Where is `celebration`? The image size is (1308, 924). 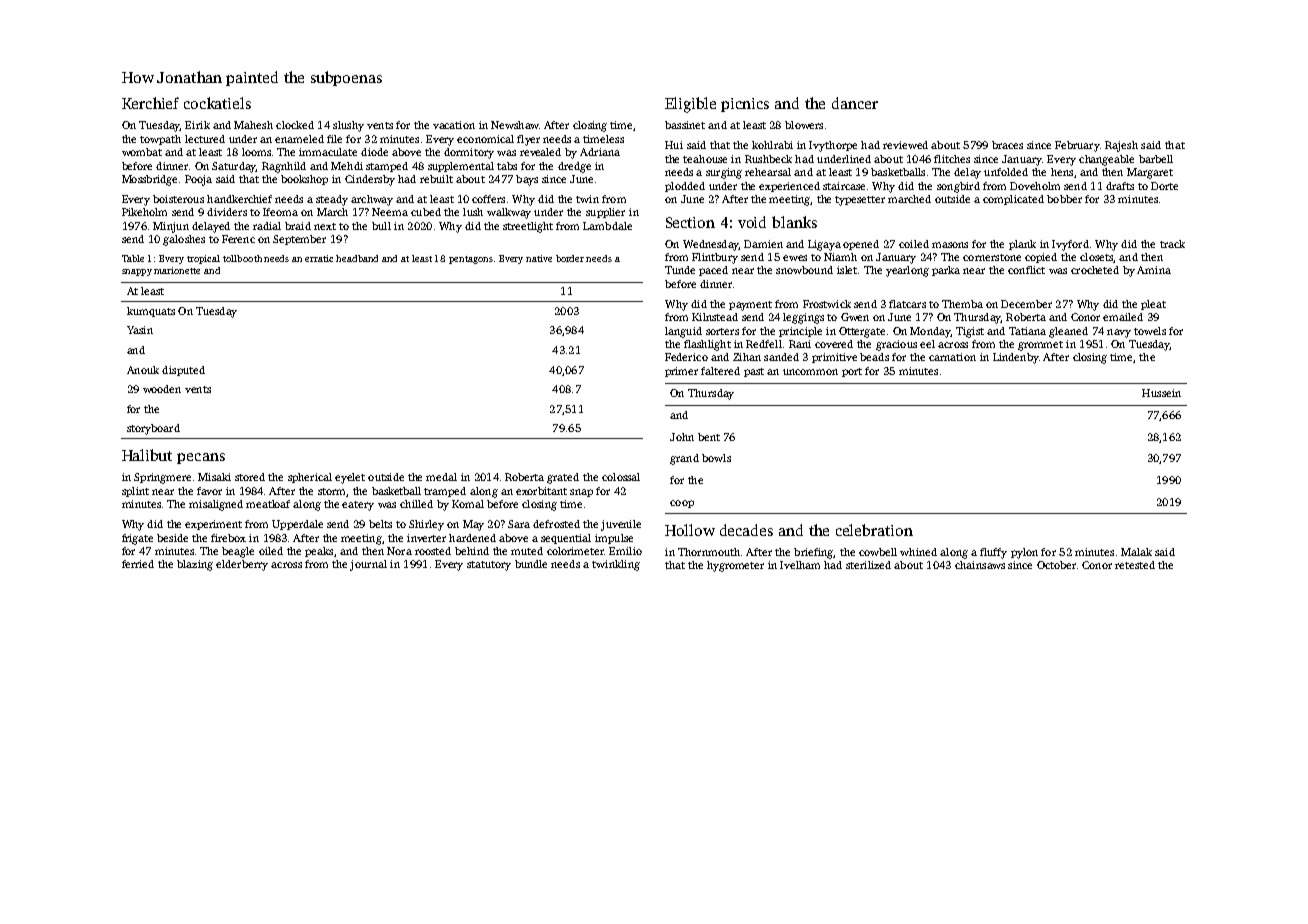
celebration is located at coordinates (874, 530).
